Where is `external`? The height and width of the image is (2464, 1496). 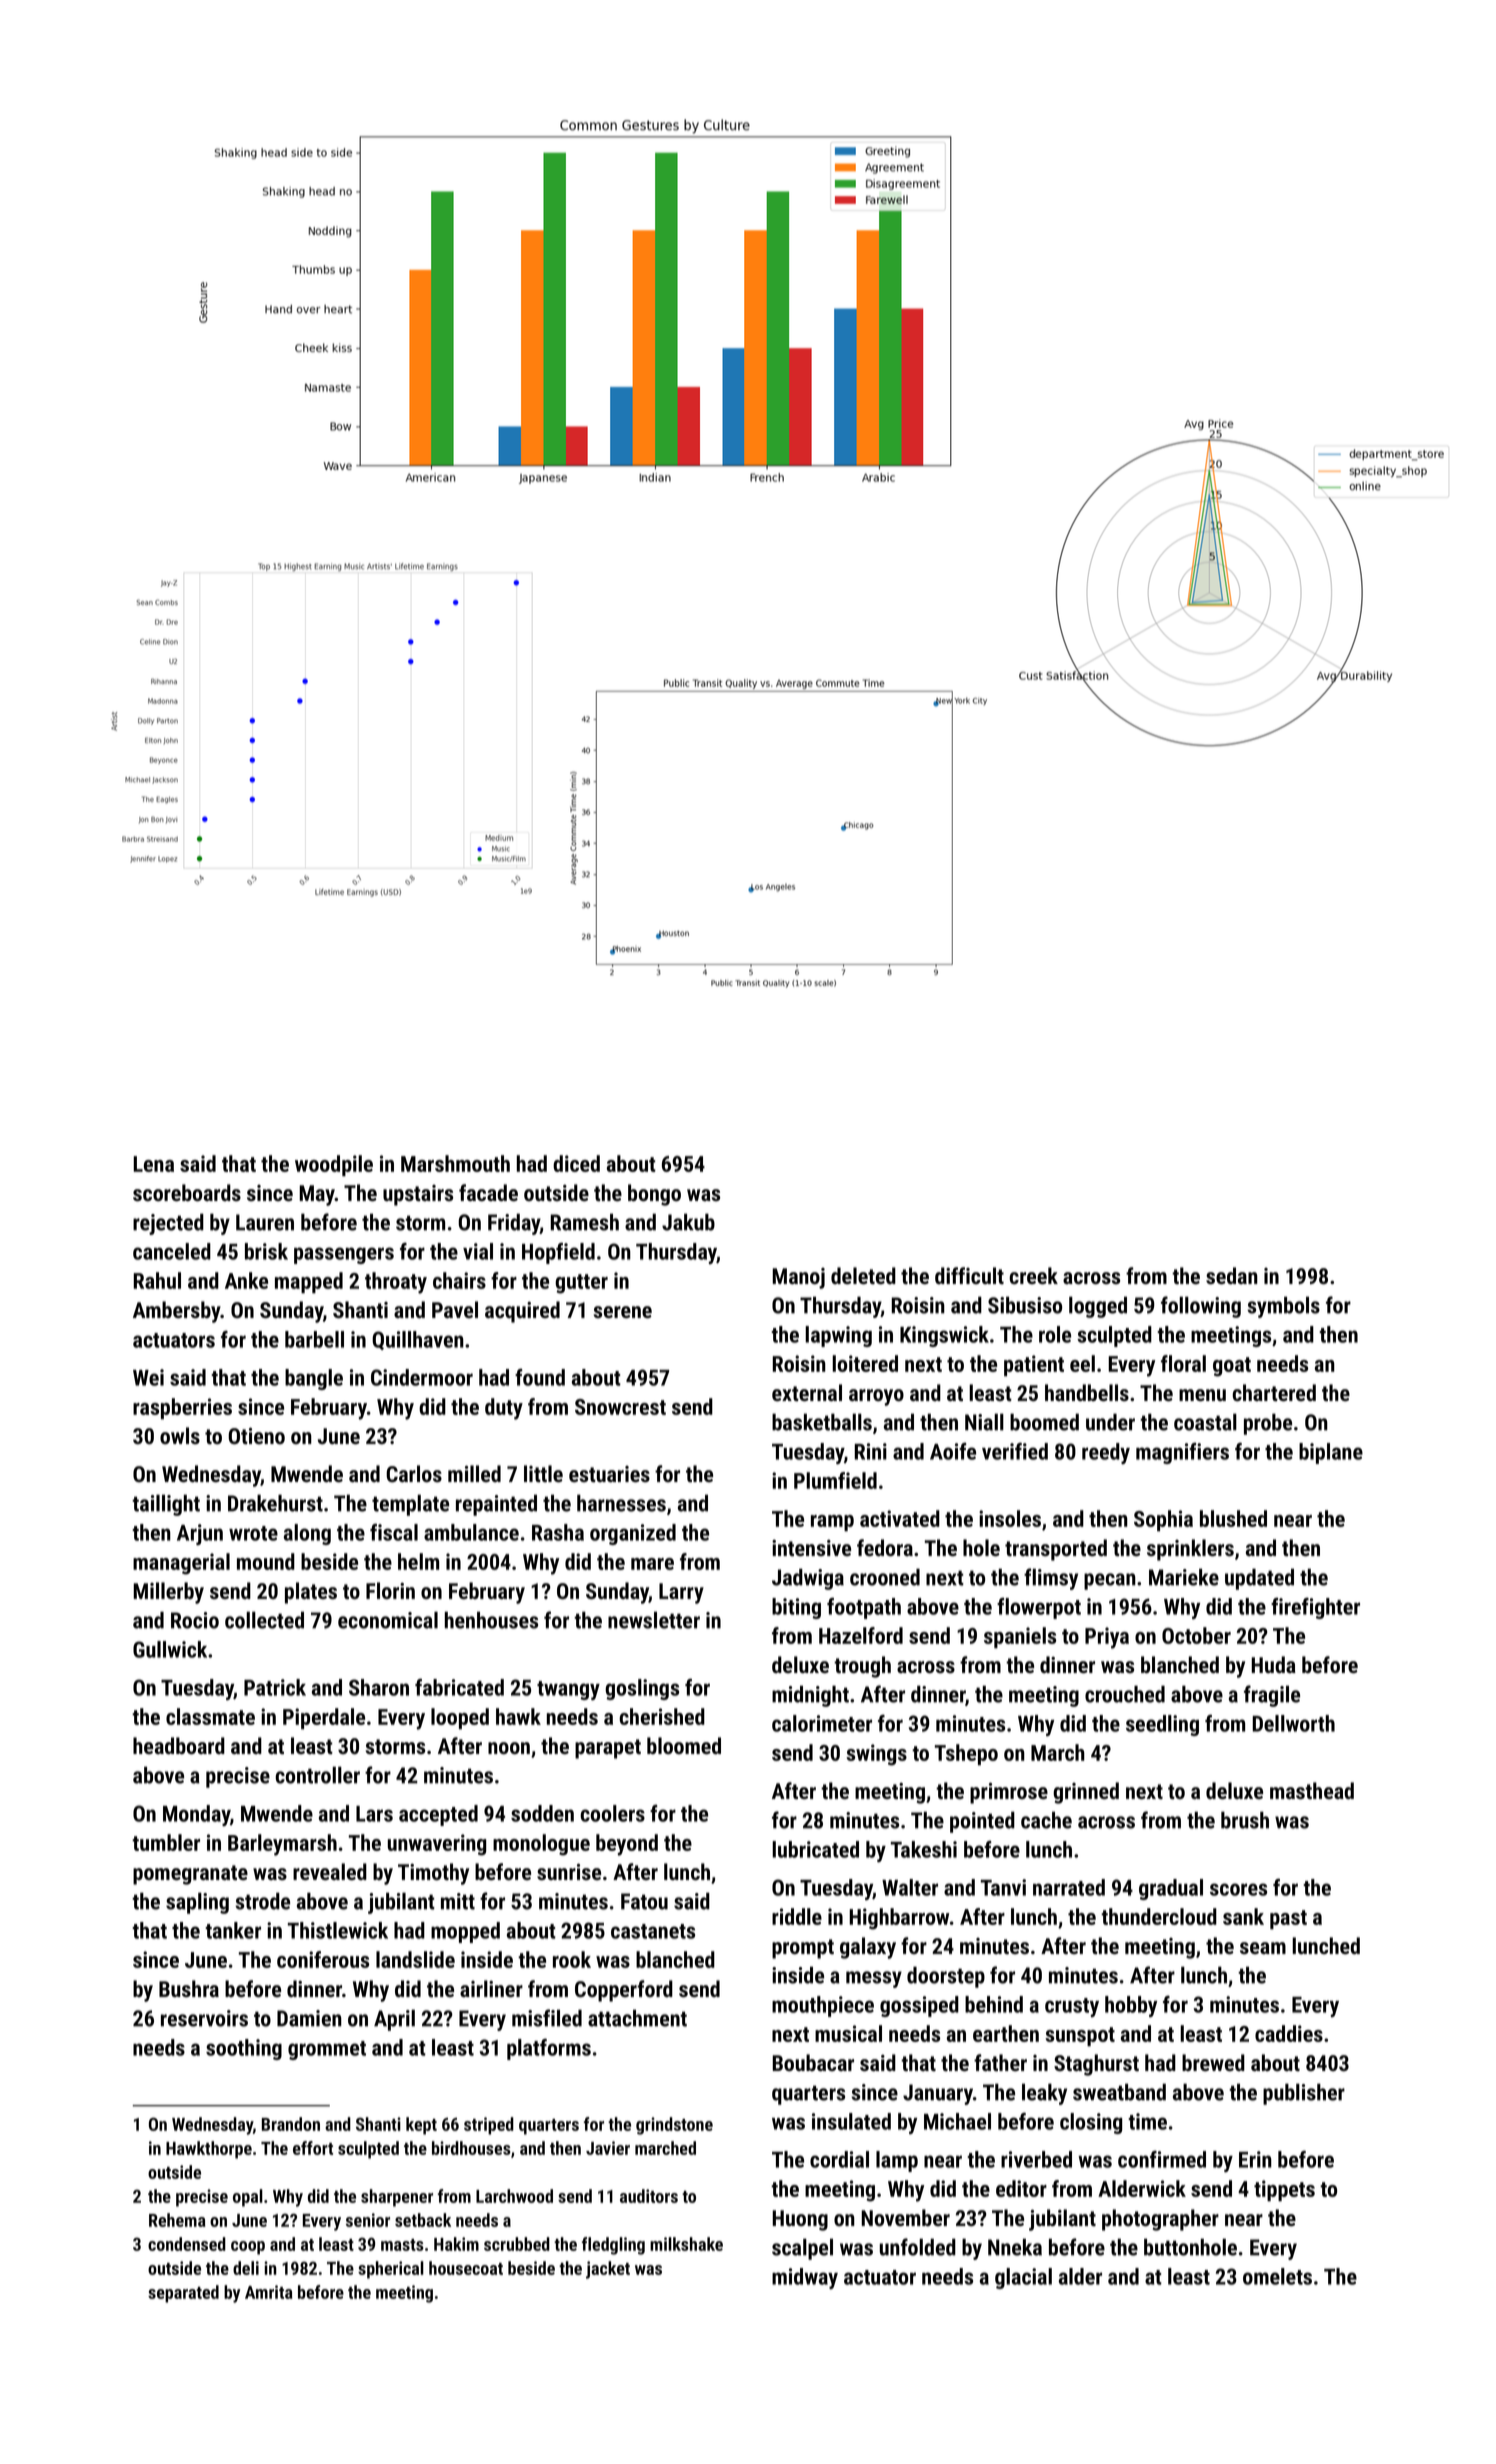
external is located at coordinates (807, 1392).
